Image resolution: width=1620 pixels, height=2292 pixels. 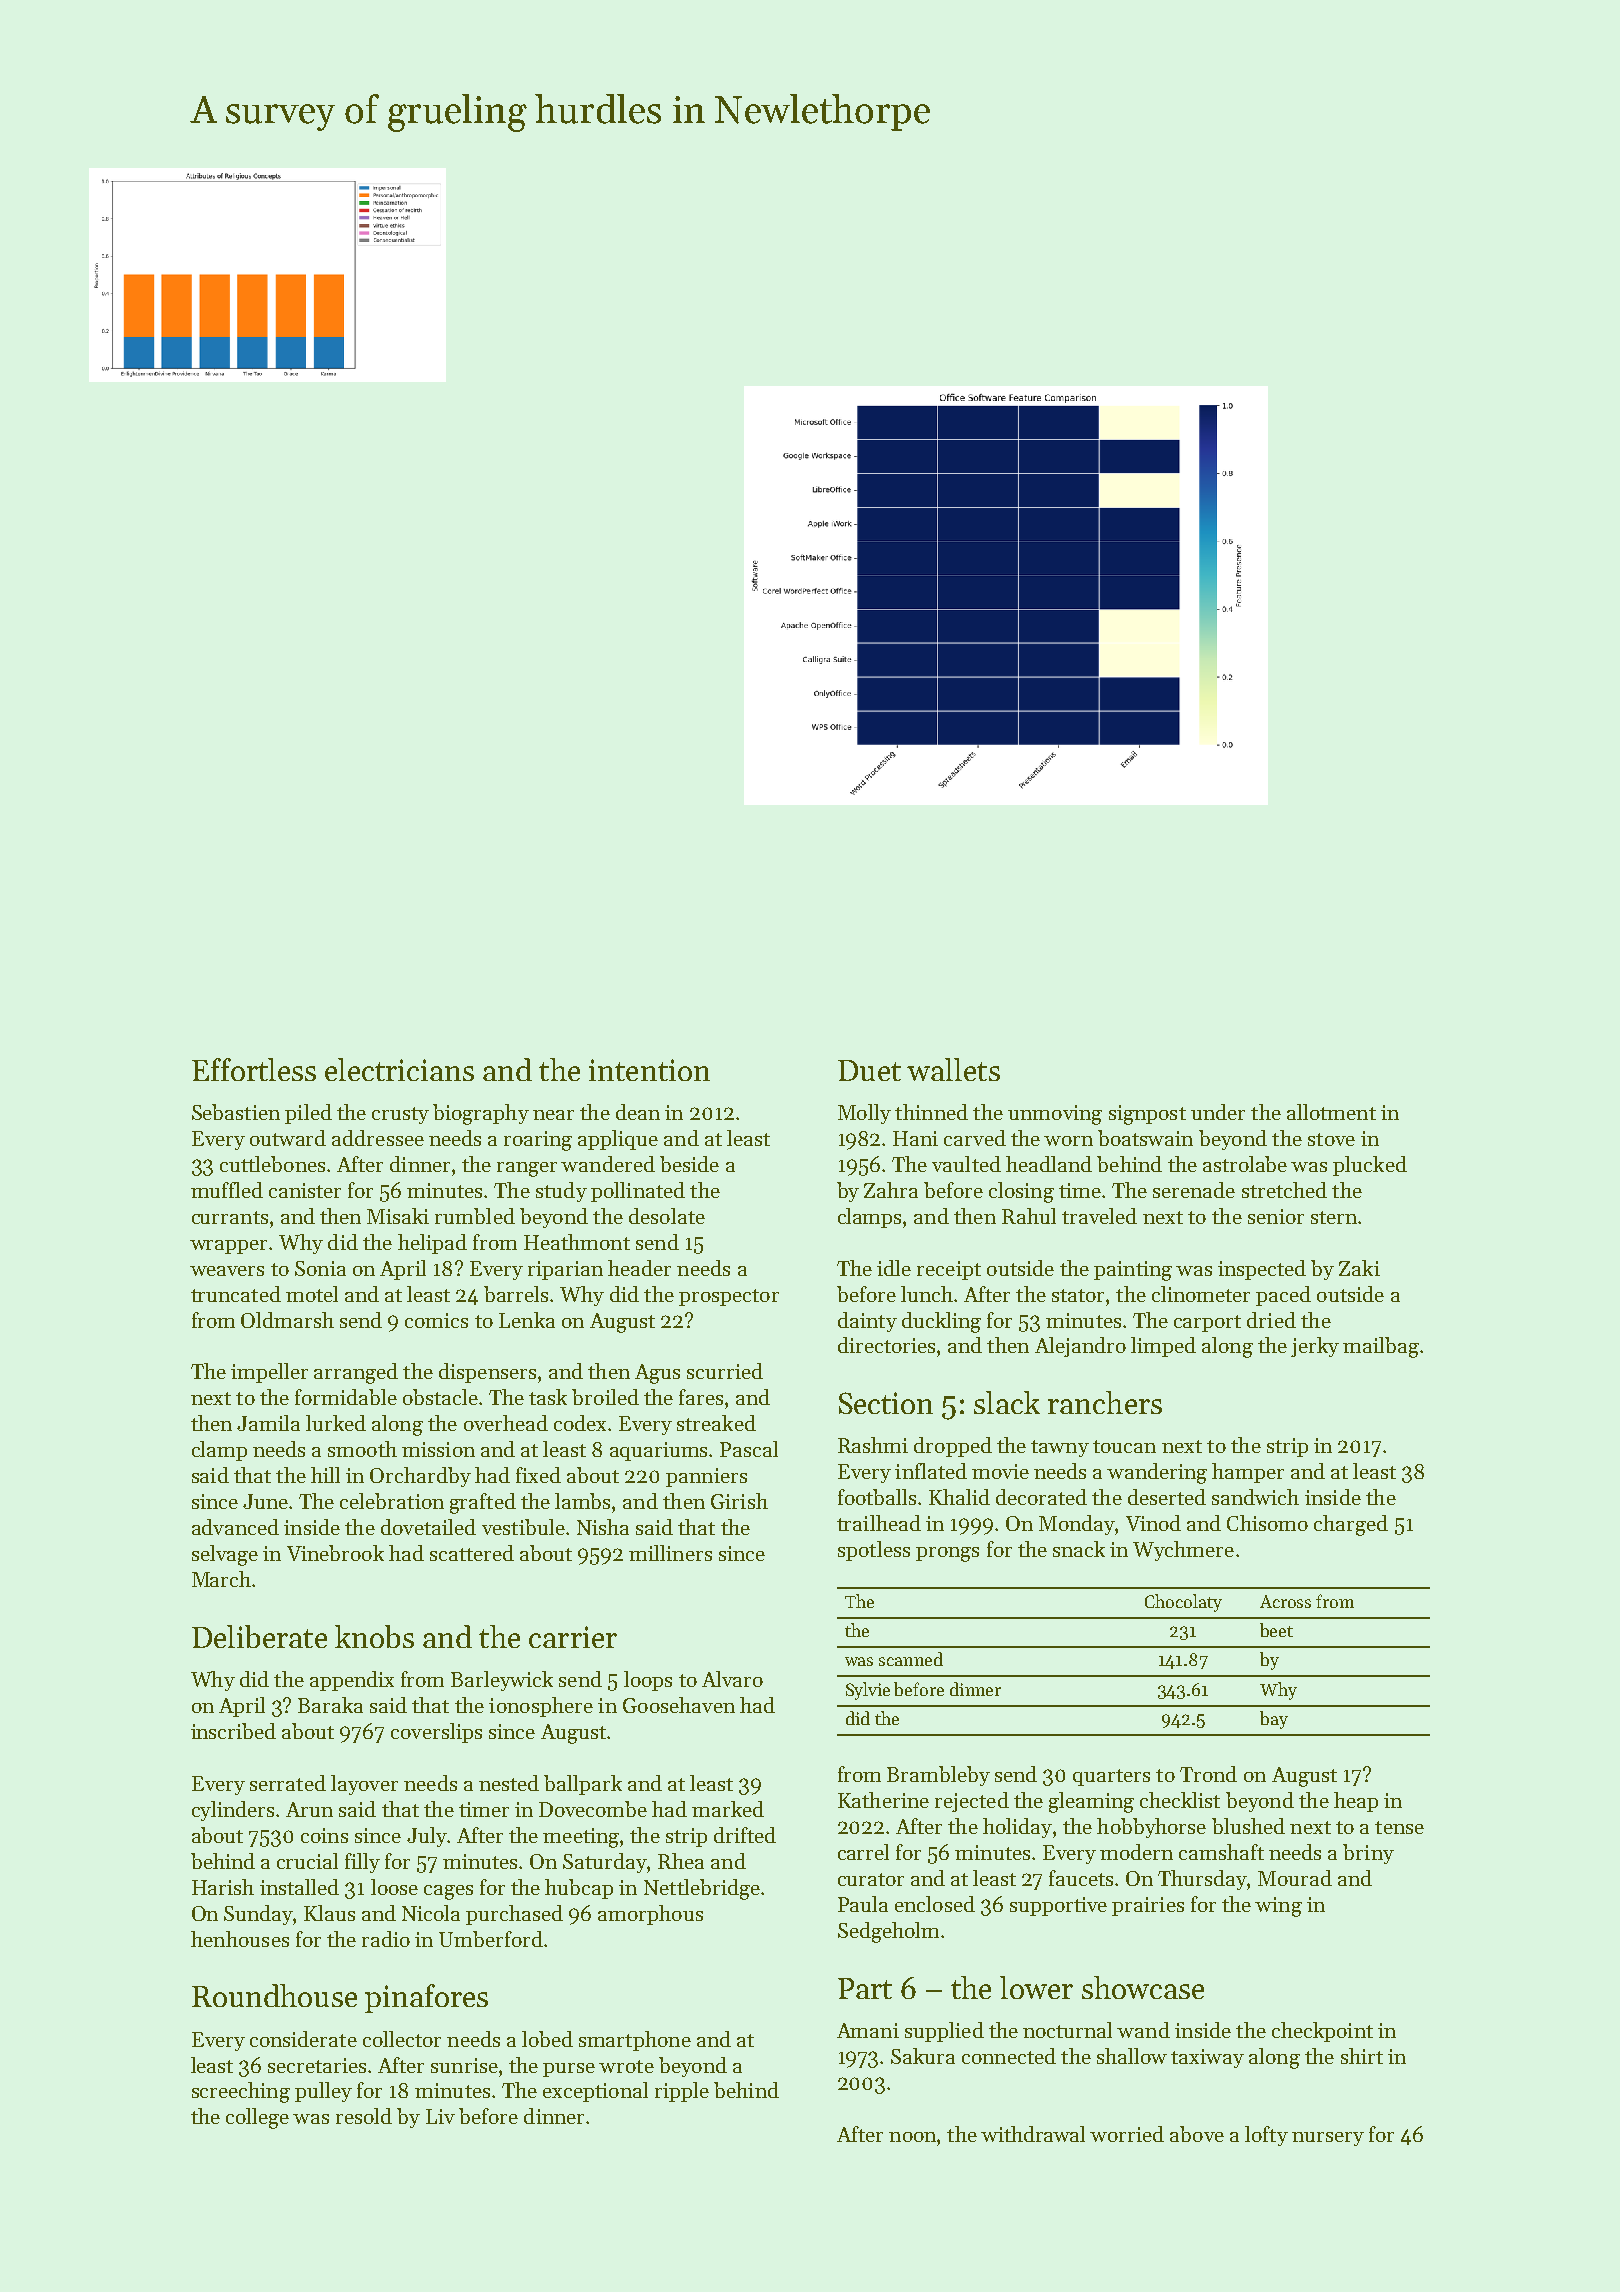 I want to click on wallets, so click(x=953, y=1069).
